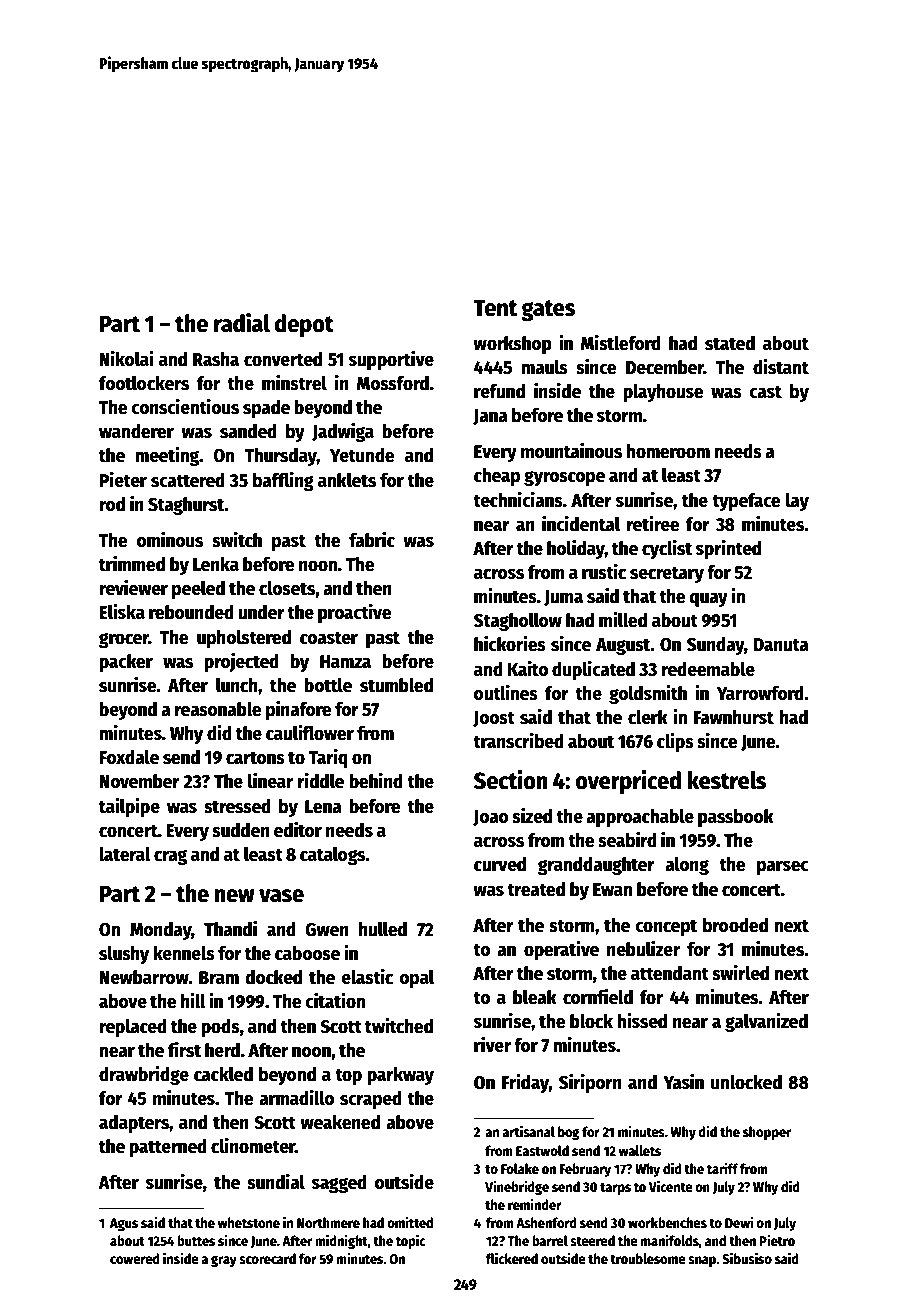 Image resolution: width=908 pixels, height=1316 pixels. I want to click on technicians, so click(518, 500).
